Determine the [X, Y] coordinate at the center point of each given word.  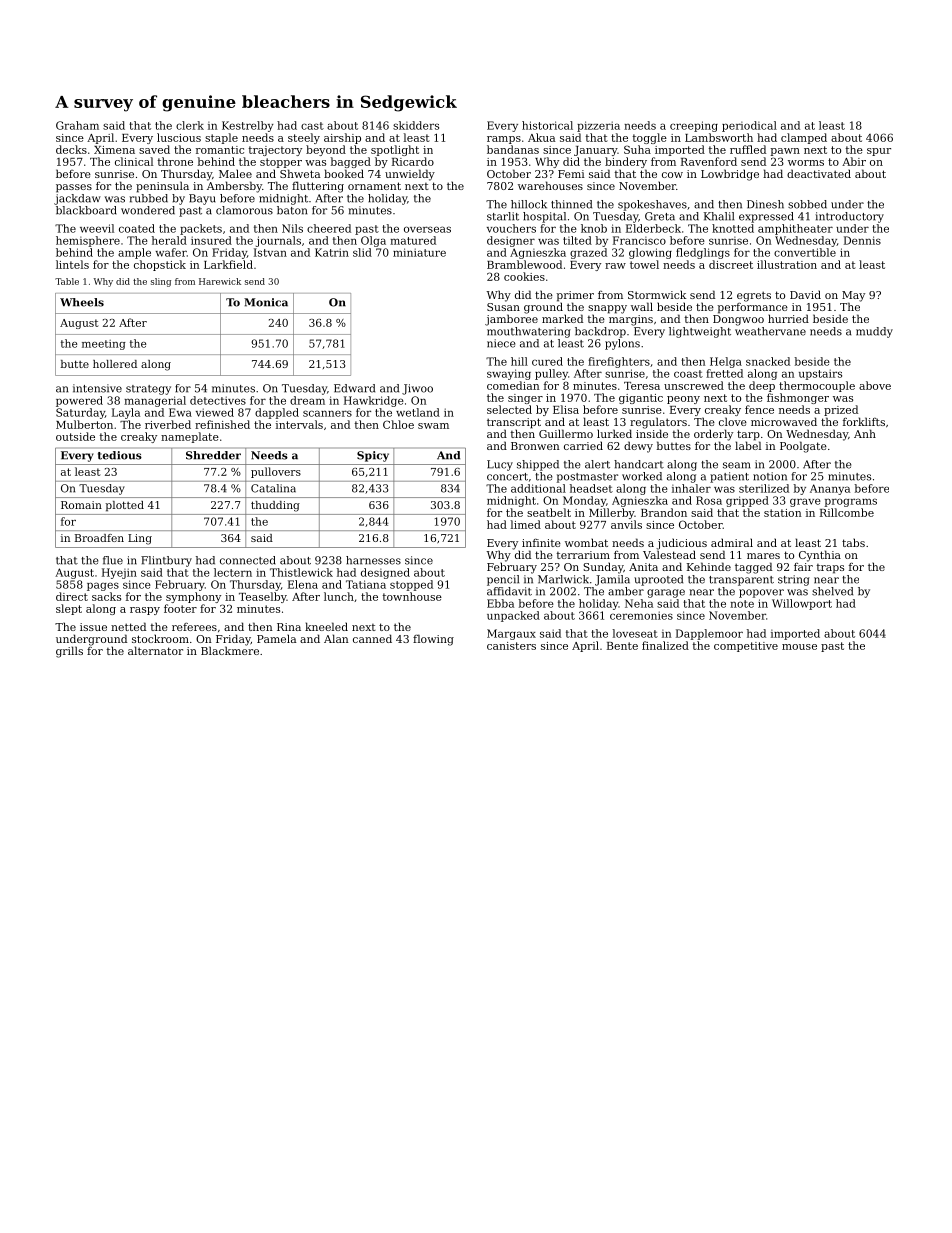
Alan [336, 638]
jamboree [511, 320]
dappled [277, 413]
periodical [749, 126]
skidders [416, 125]
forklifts [864, 421]
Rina [289, 627]
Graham [77, 125]
